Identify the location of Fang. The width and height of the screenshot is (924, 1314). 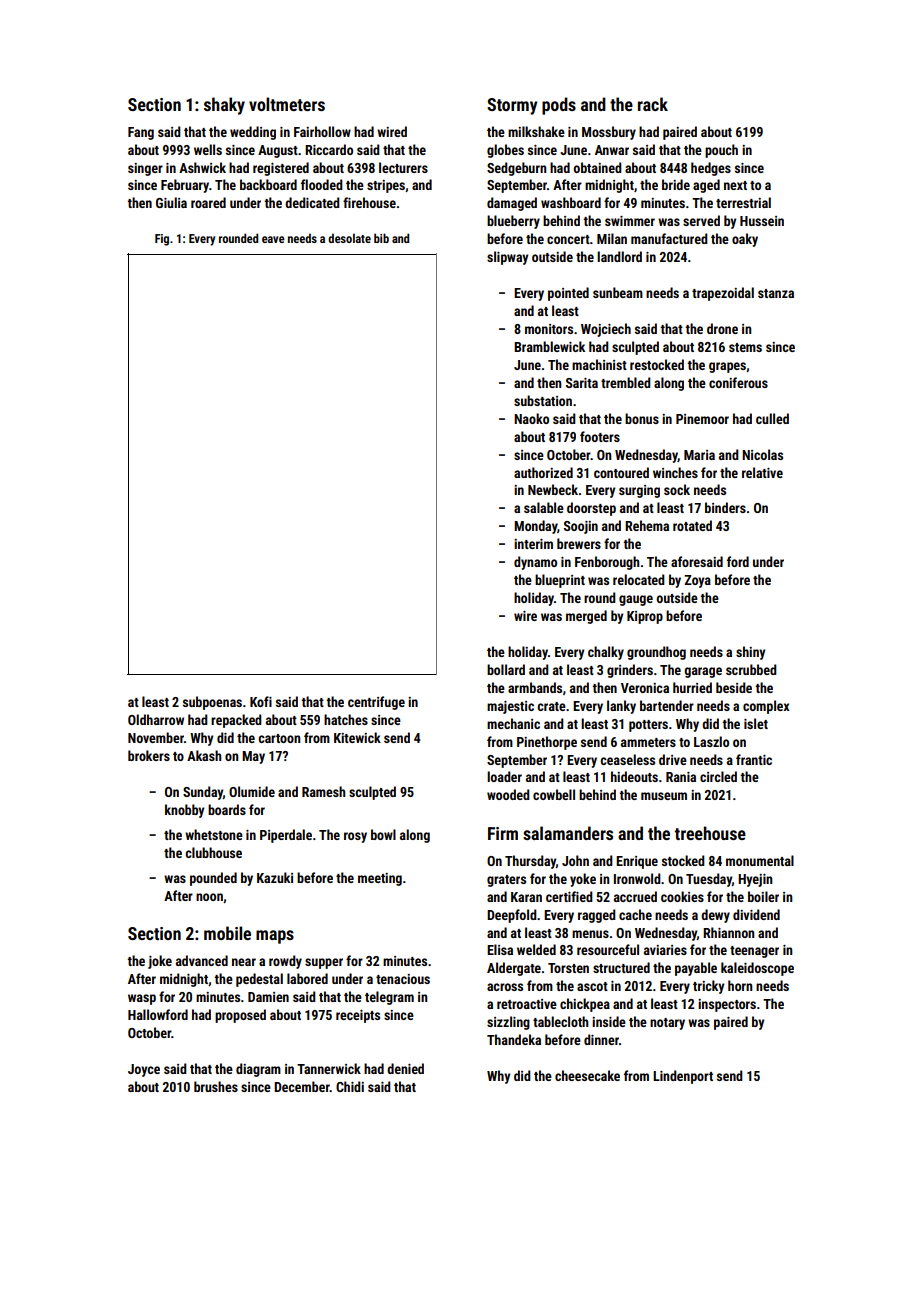
(141, 133).
